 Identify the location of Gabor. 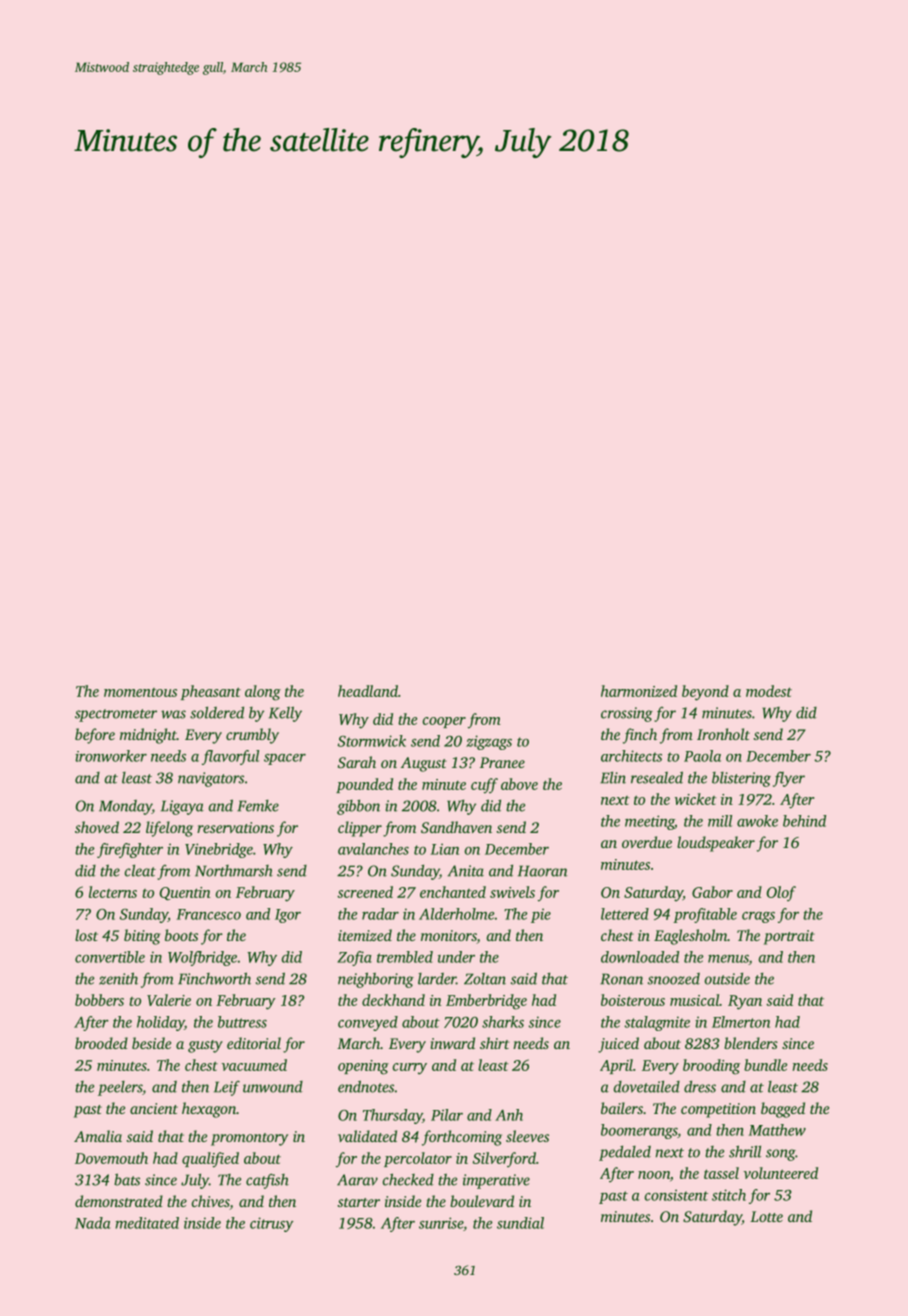
(712, 892).
